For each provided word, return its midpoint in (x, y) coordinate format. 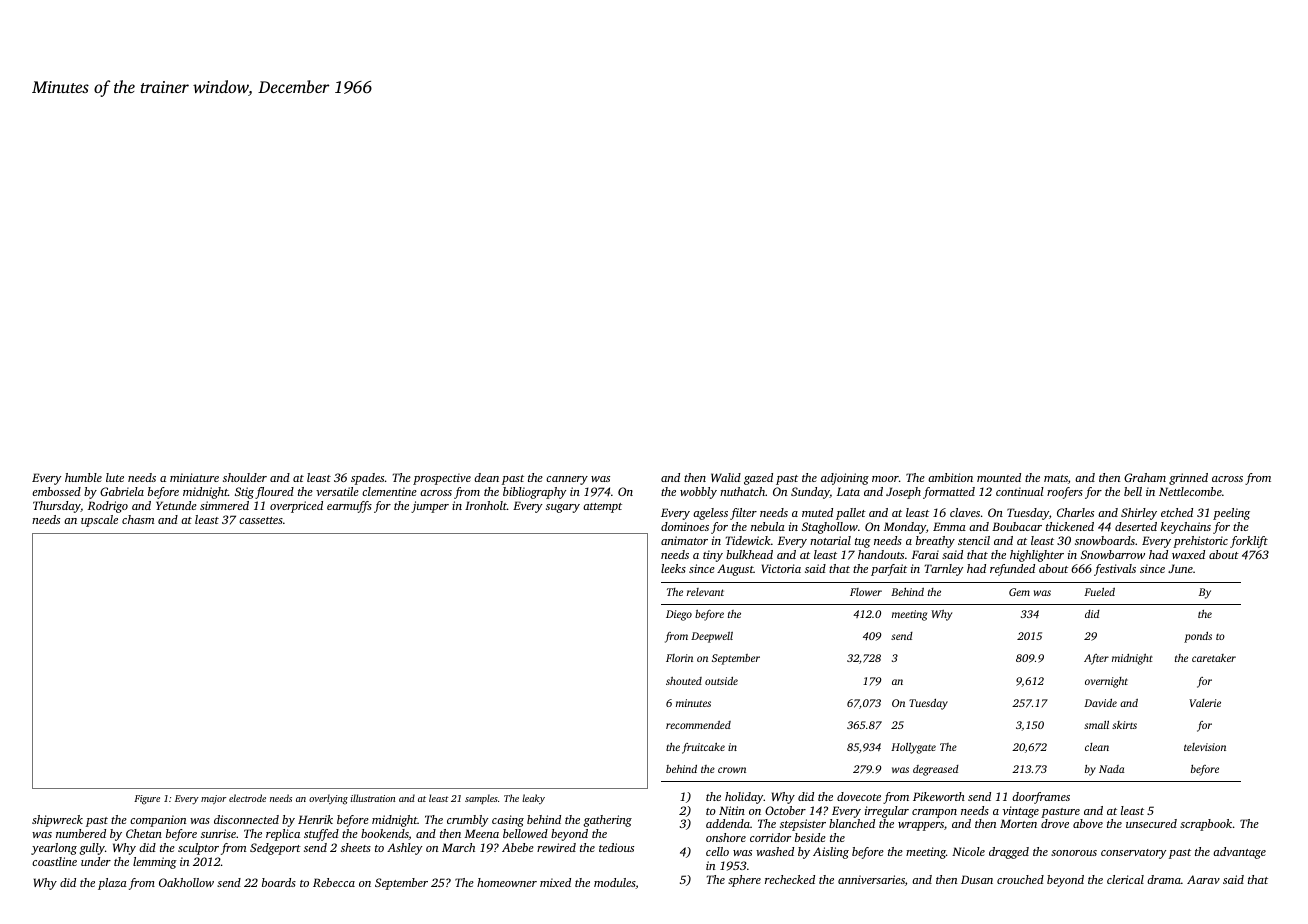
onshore (726, 837)
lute (115, 477)
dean (486, 477)
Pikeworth (939, 796)
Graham (1145, 477)
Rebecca (334, 882)
